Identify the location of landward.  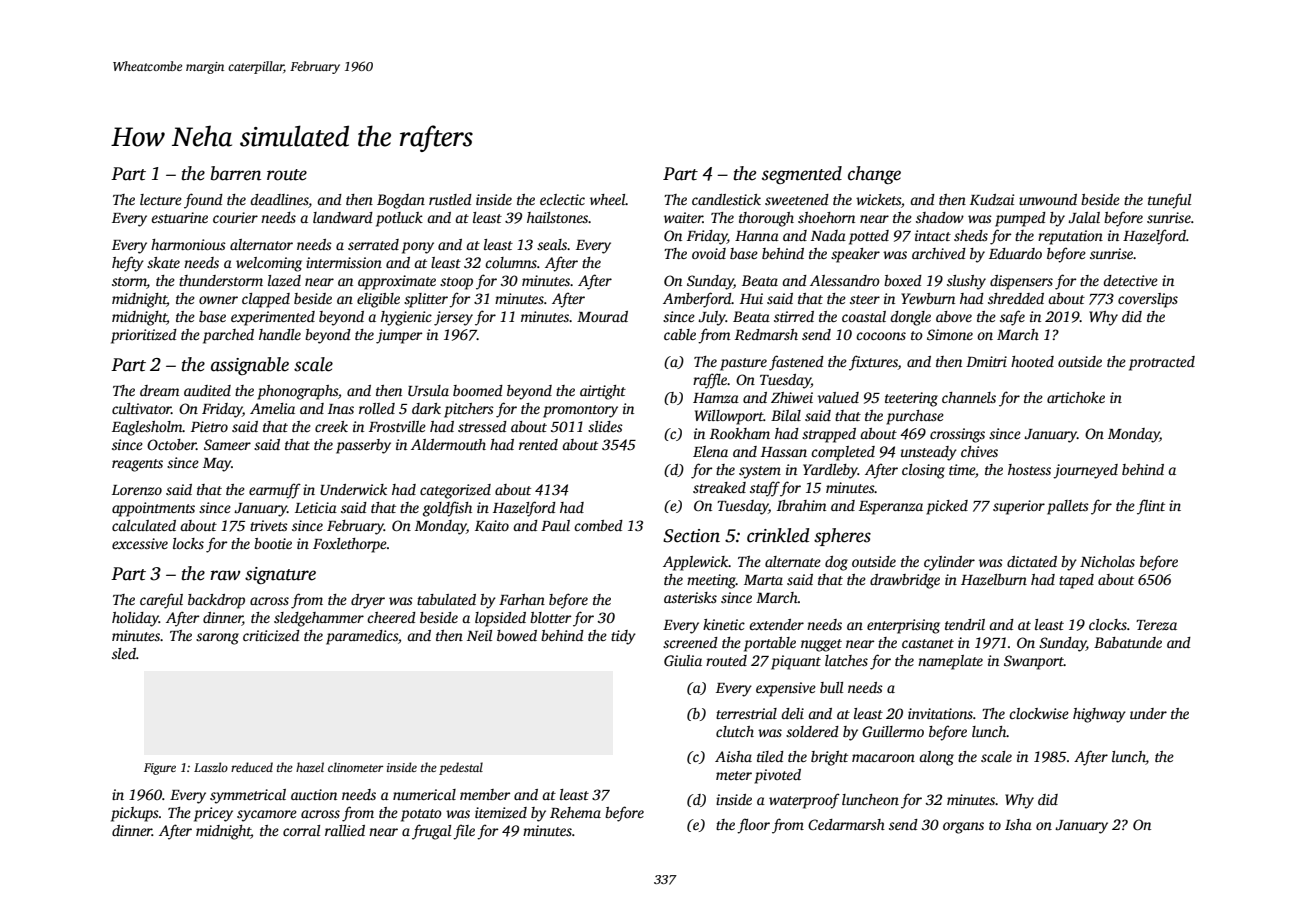
(343, 217).
